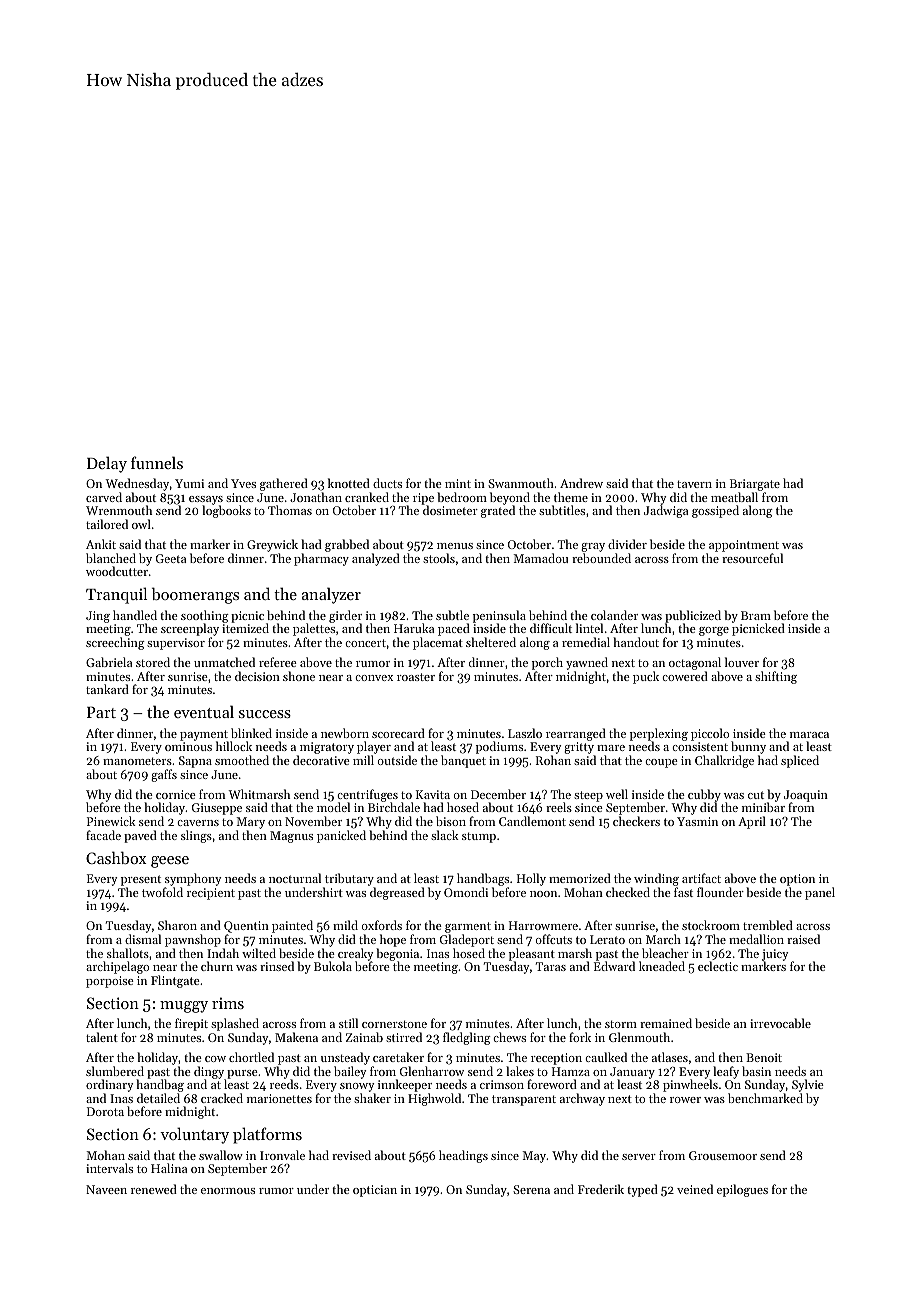 The width and height of the document is (924, 1308). Describe the element at coordinates (341, 836) in the document. I see `panicked` at that location.
